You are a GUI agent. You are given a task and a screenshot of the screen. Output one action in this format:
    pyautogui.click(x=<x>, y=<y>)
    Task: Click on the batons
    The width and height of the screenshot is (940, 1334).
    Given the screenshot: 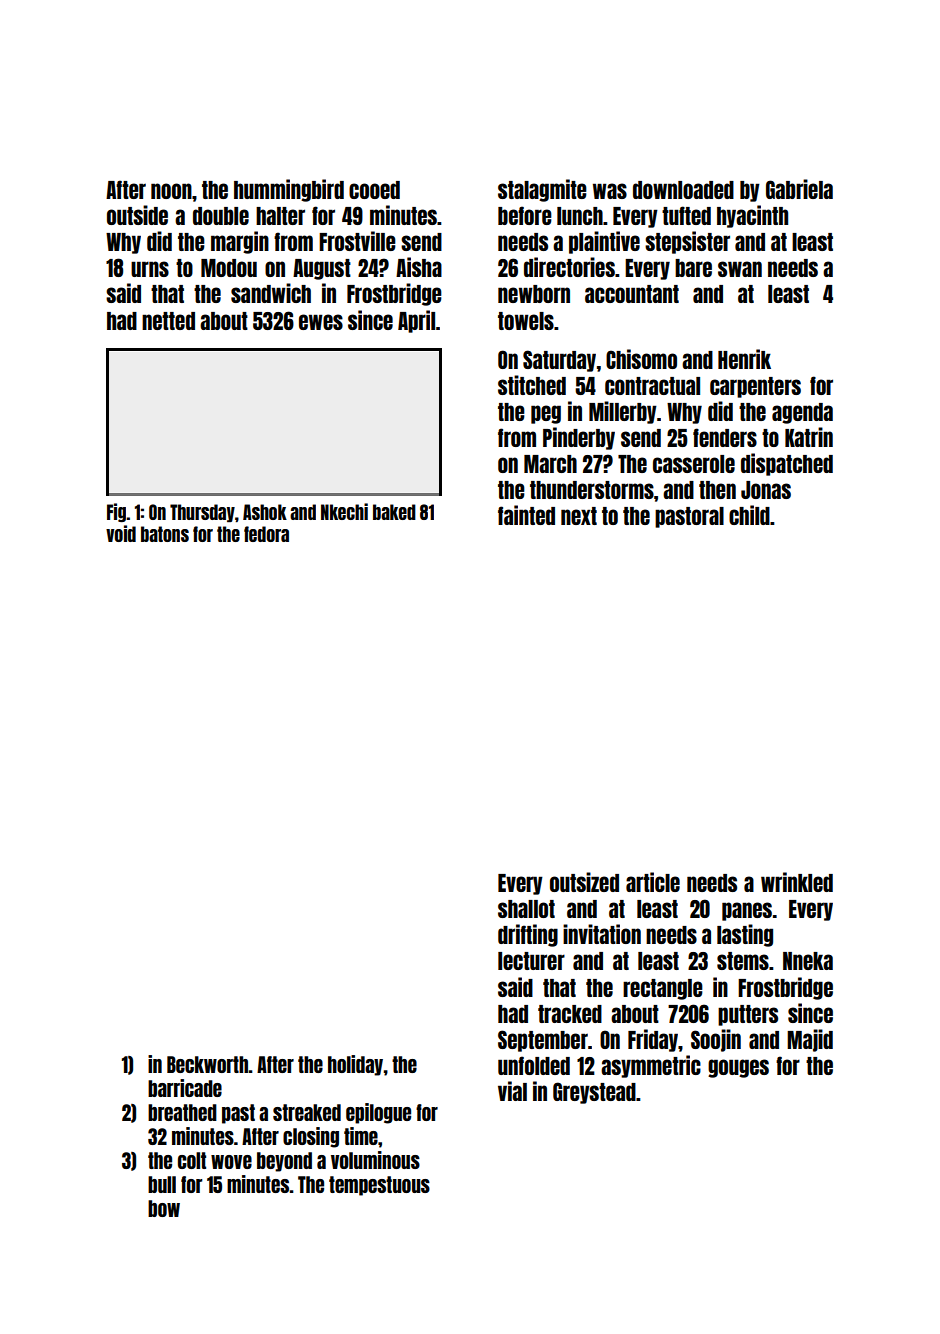 What is the action you would take?
    pyautogui.click(x=165, y=534)
